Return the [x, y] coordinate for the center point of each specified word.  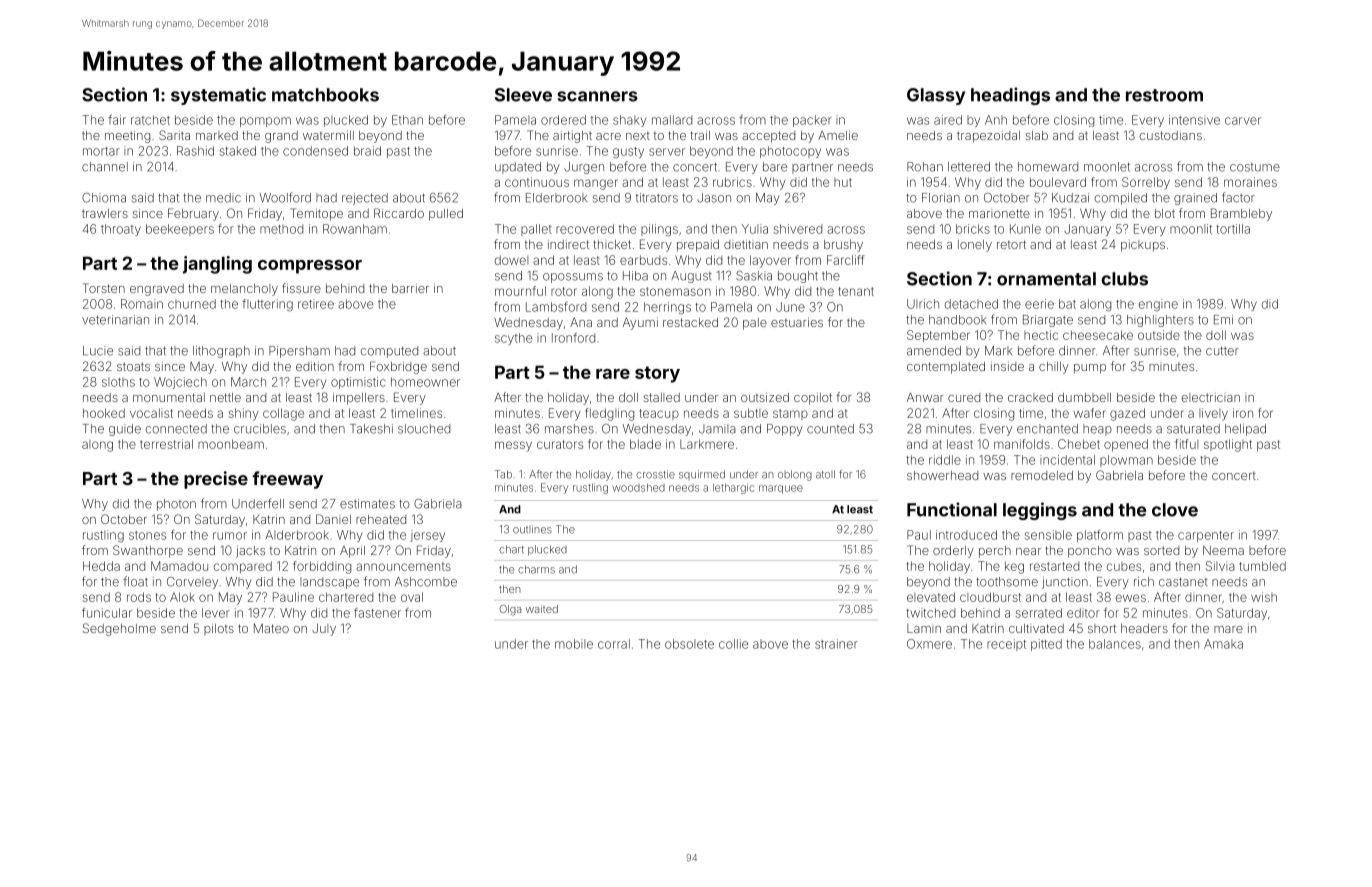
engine [1158, 305]
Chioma [104, 198]
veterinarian [115, 320]
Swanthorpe [148, 551]
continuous [537, 182]
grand [281, 137]
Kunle [1025, 229]
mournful [520, 291]
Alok [182, 597]
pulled [446, 215]
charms [536, 569]
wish [1264, 597]
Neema [1223, 550]
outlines [532, 529]
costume [1255, 167]
